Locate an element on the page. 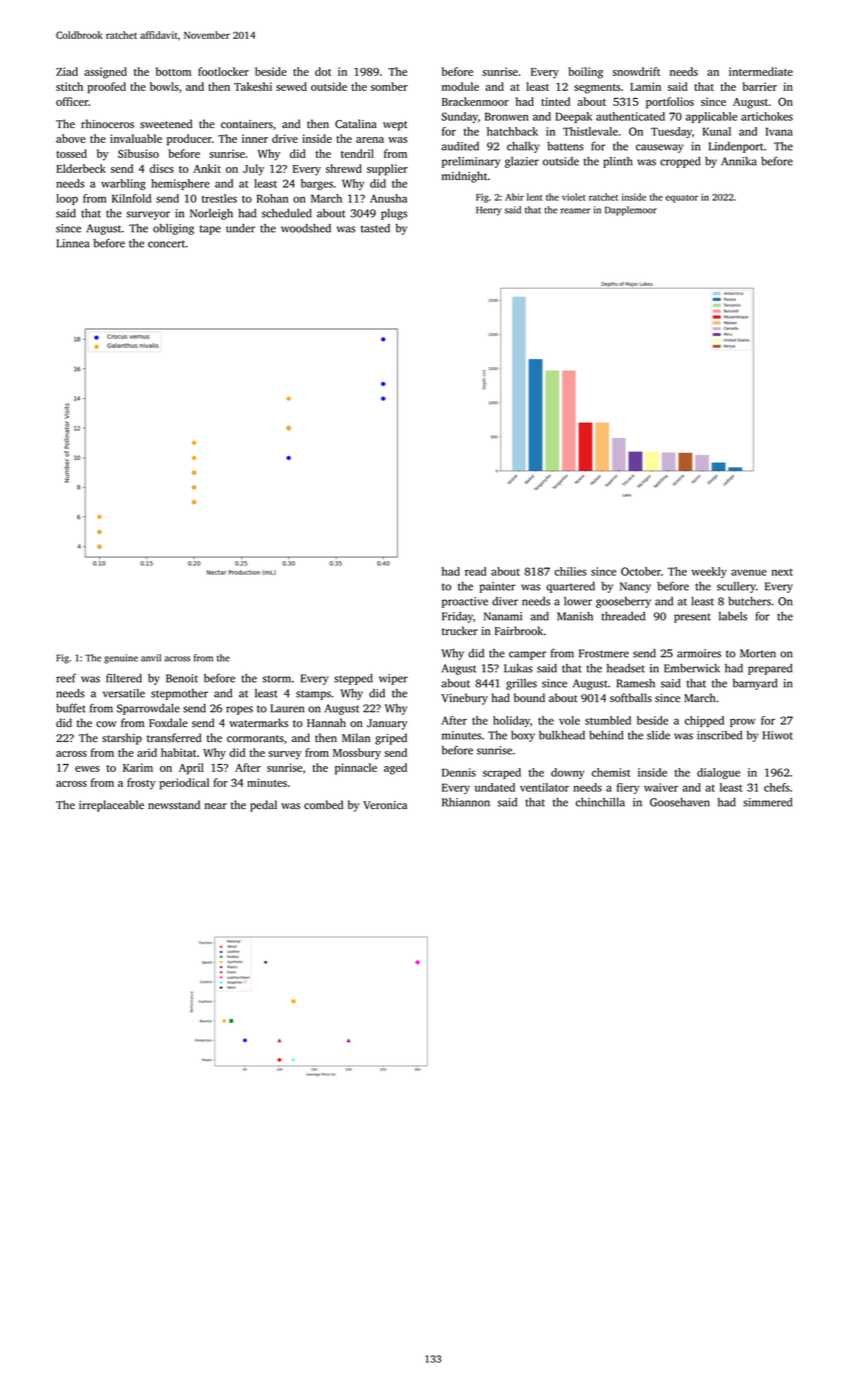 The height and width of the document is (1400, 849). Ziad is located at coordinates (67, 71).
